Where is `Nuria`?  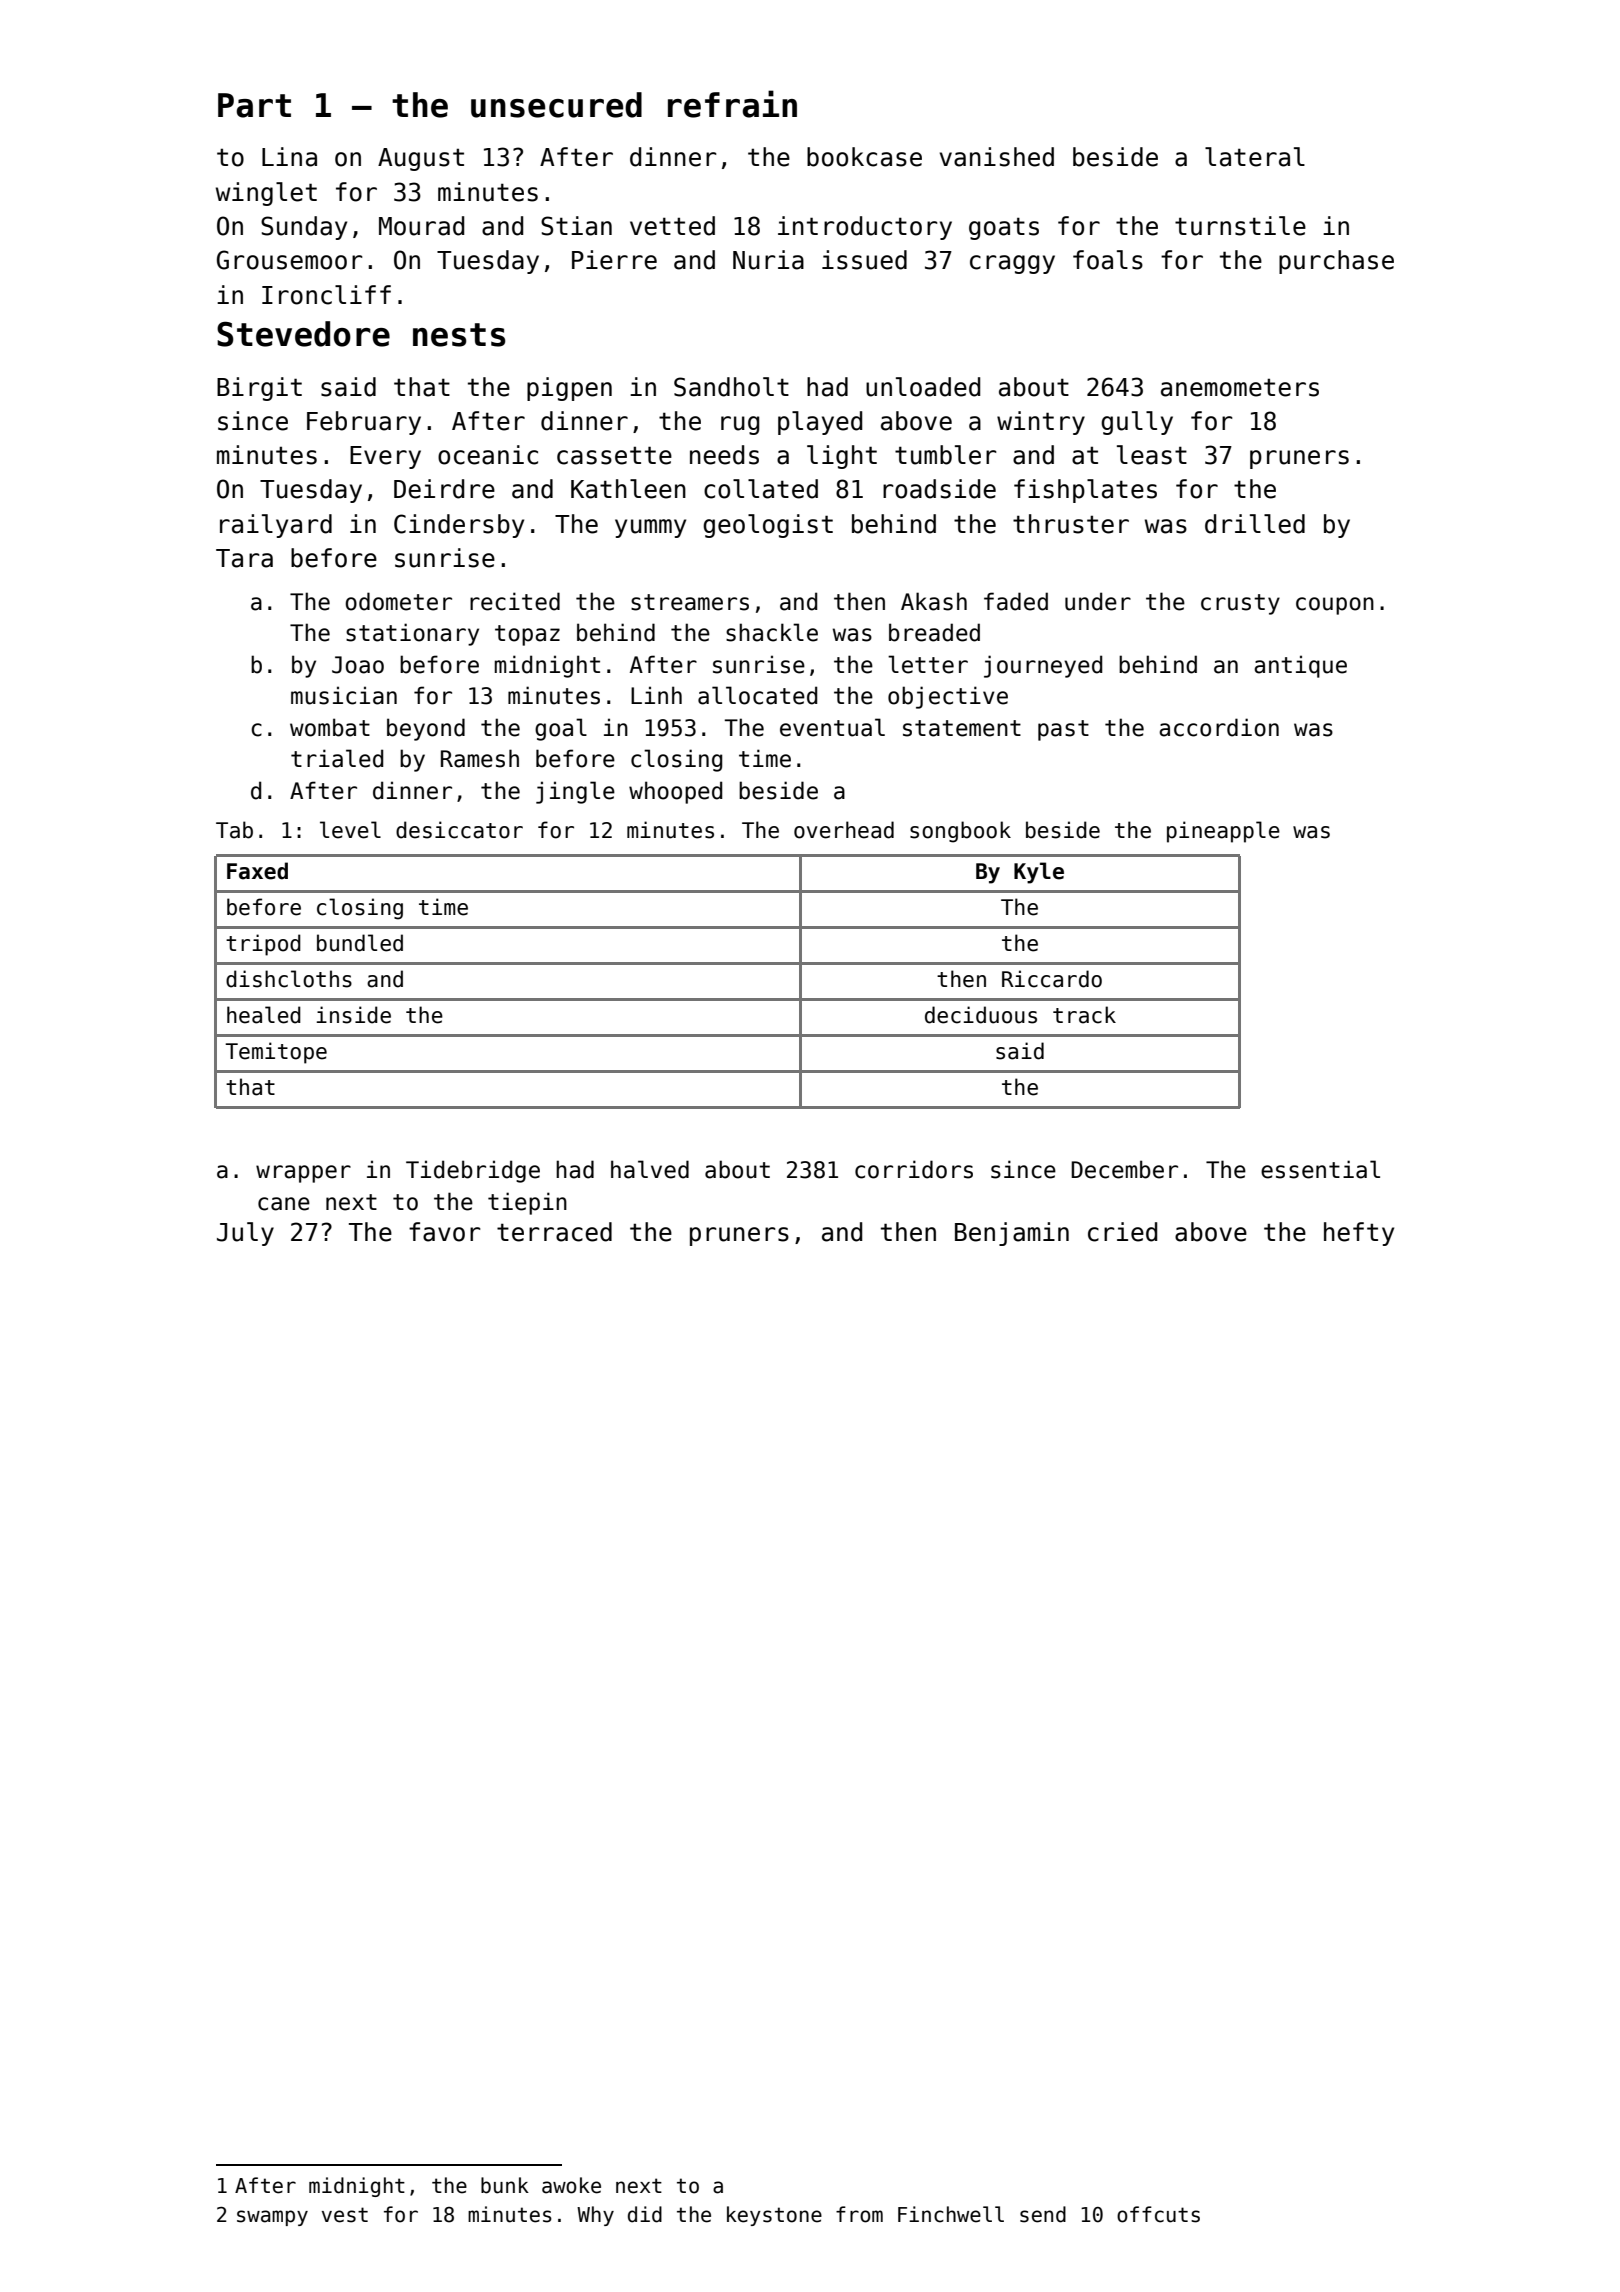
Nuria is located at coordinates (768, 260).
